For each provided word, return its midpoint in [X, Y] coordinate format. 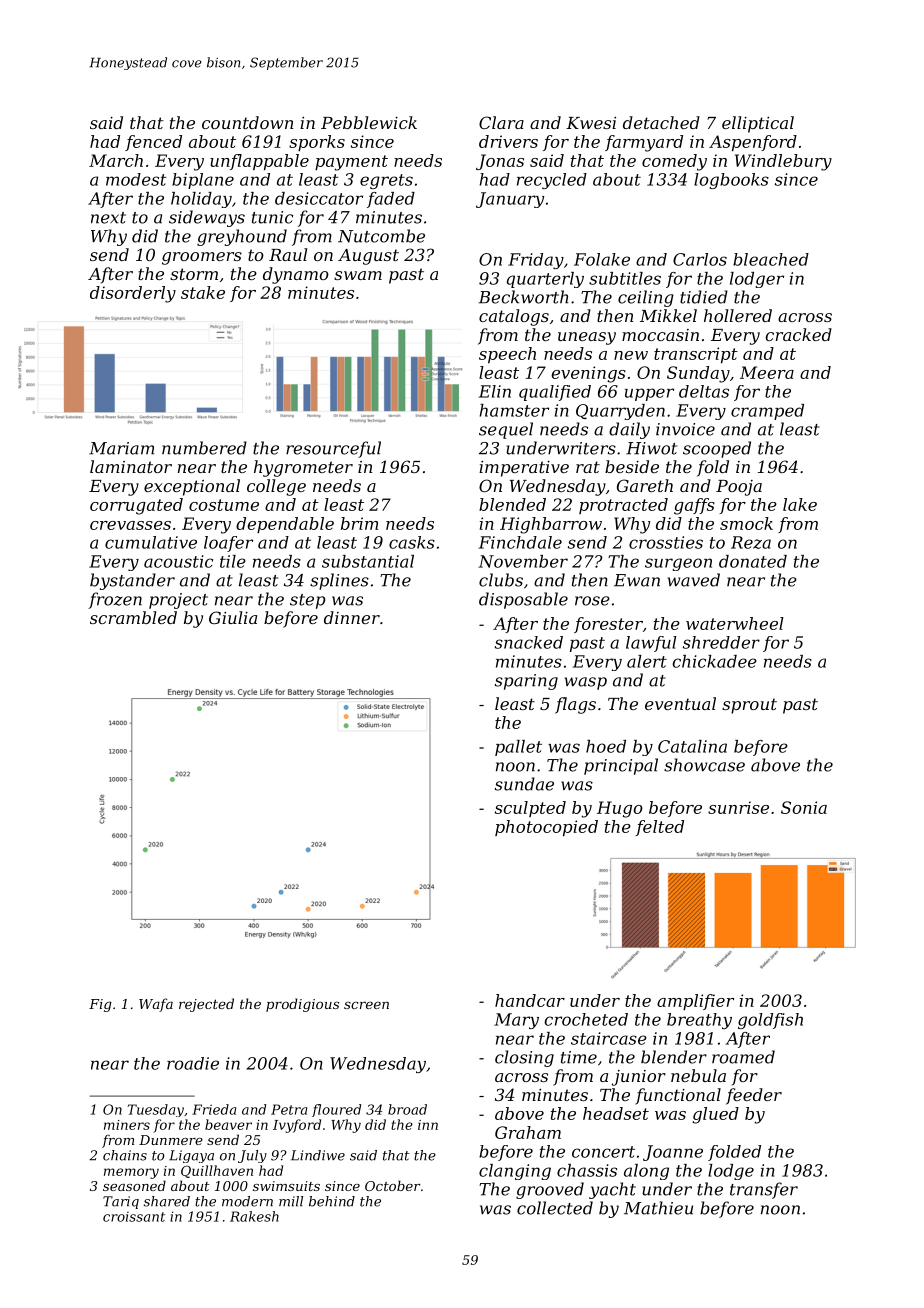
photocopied [546, 828]
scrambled [133, 617]
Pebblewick [369, 122]
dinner [352, 617]
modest [136, 179]
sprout [749, 706]
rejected [206, 1005]
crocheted [586, 1019]
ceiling [646, 298]
